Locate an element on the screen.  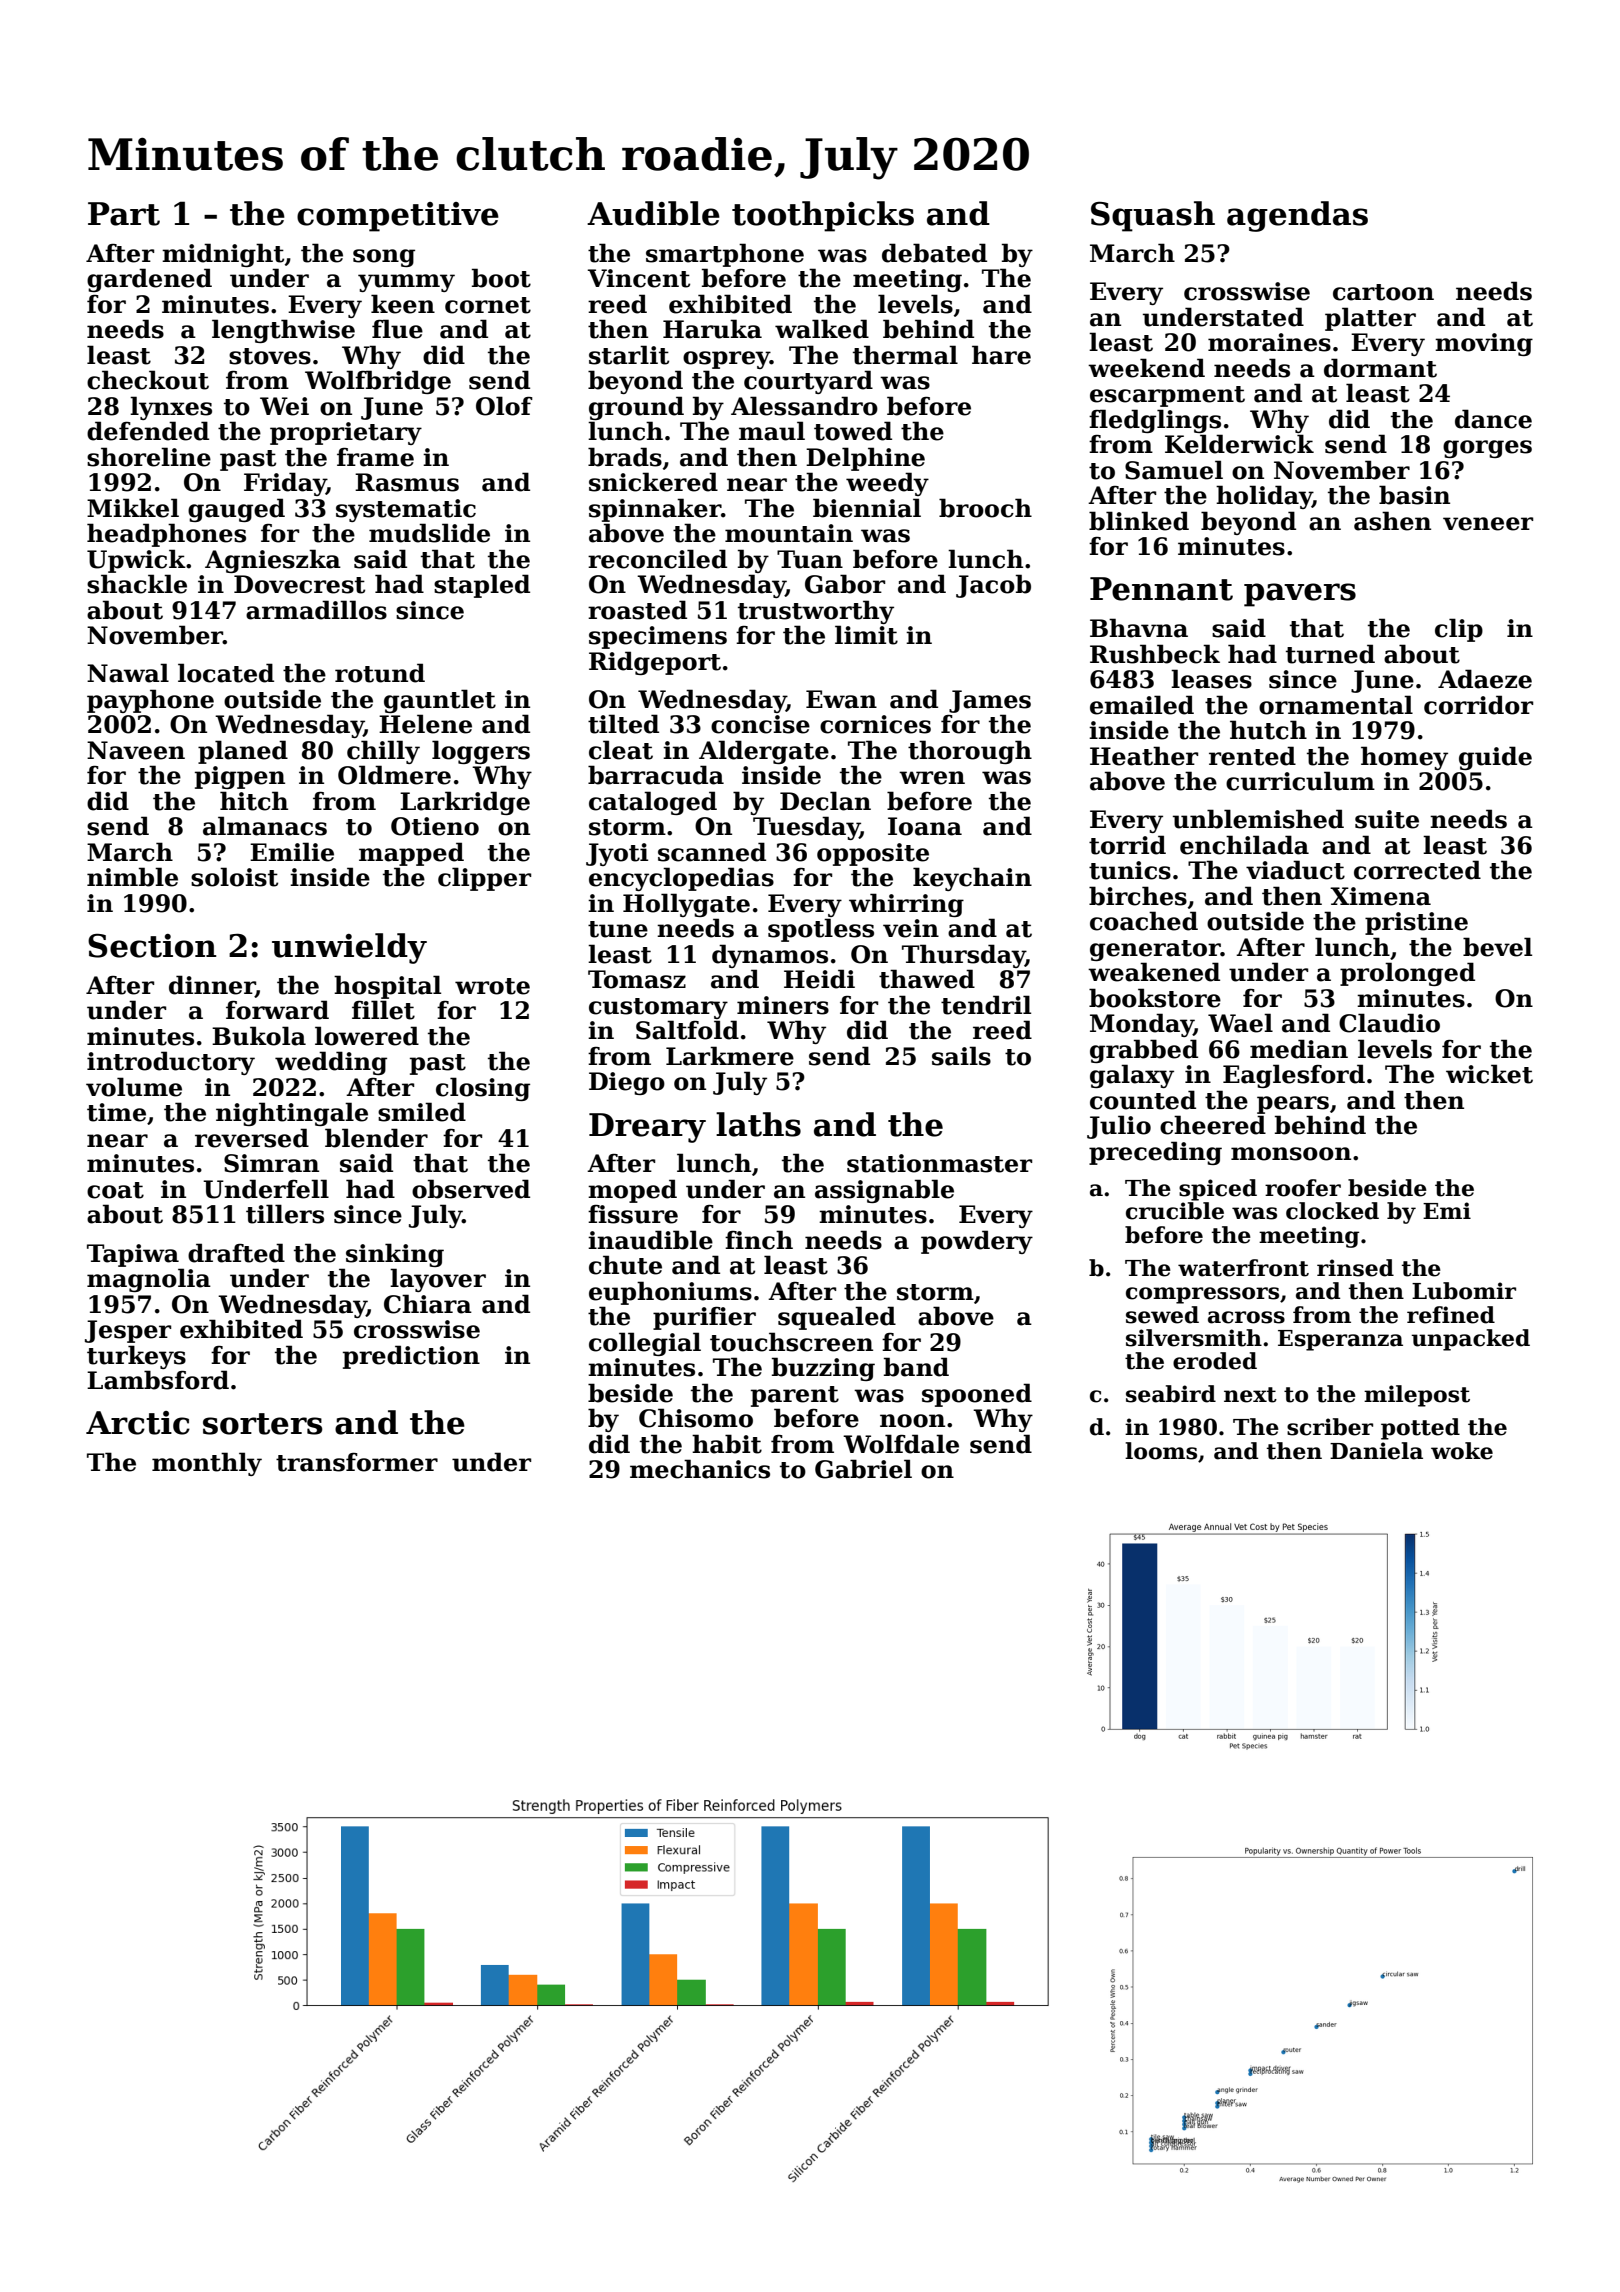
competitive is located at coordinates (398, 217).
